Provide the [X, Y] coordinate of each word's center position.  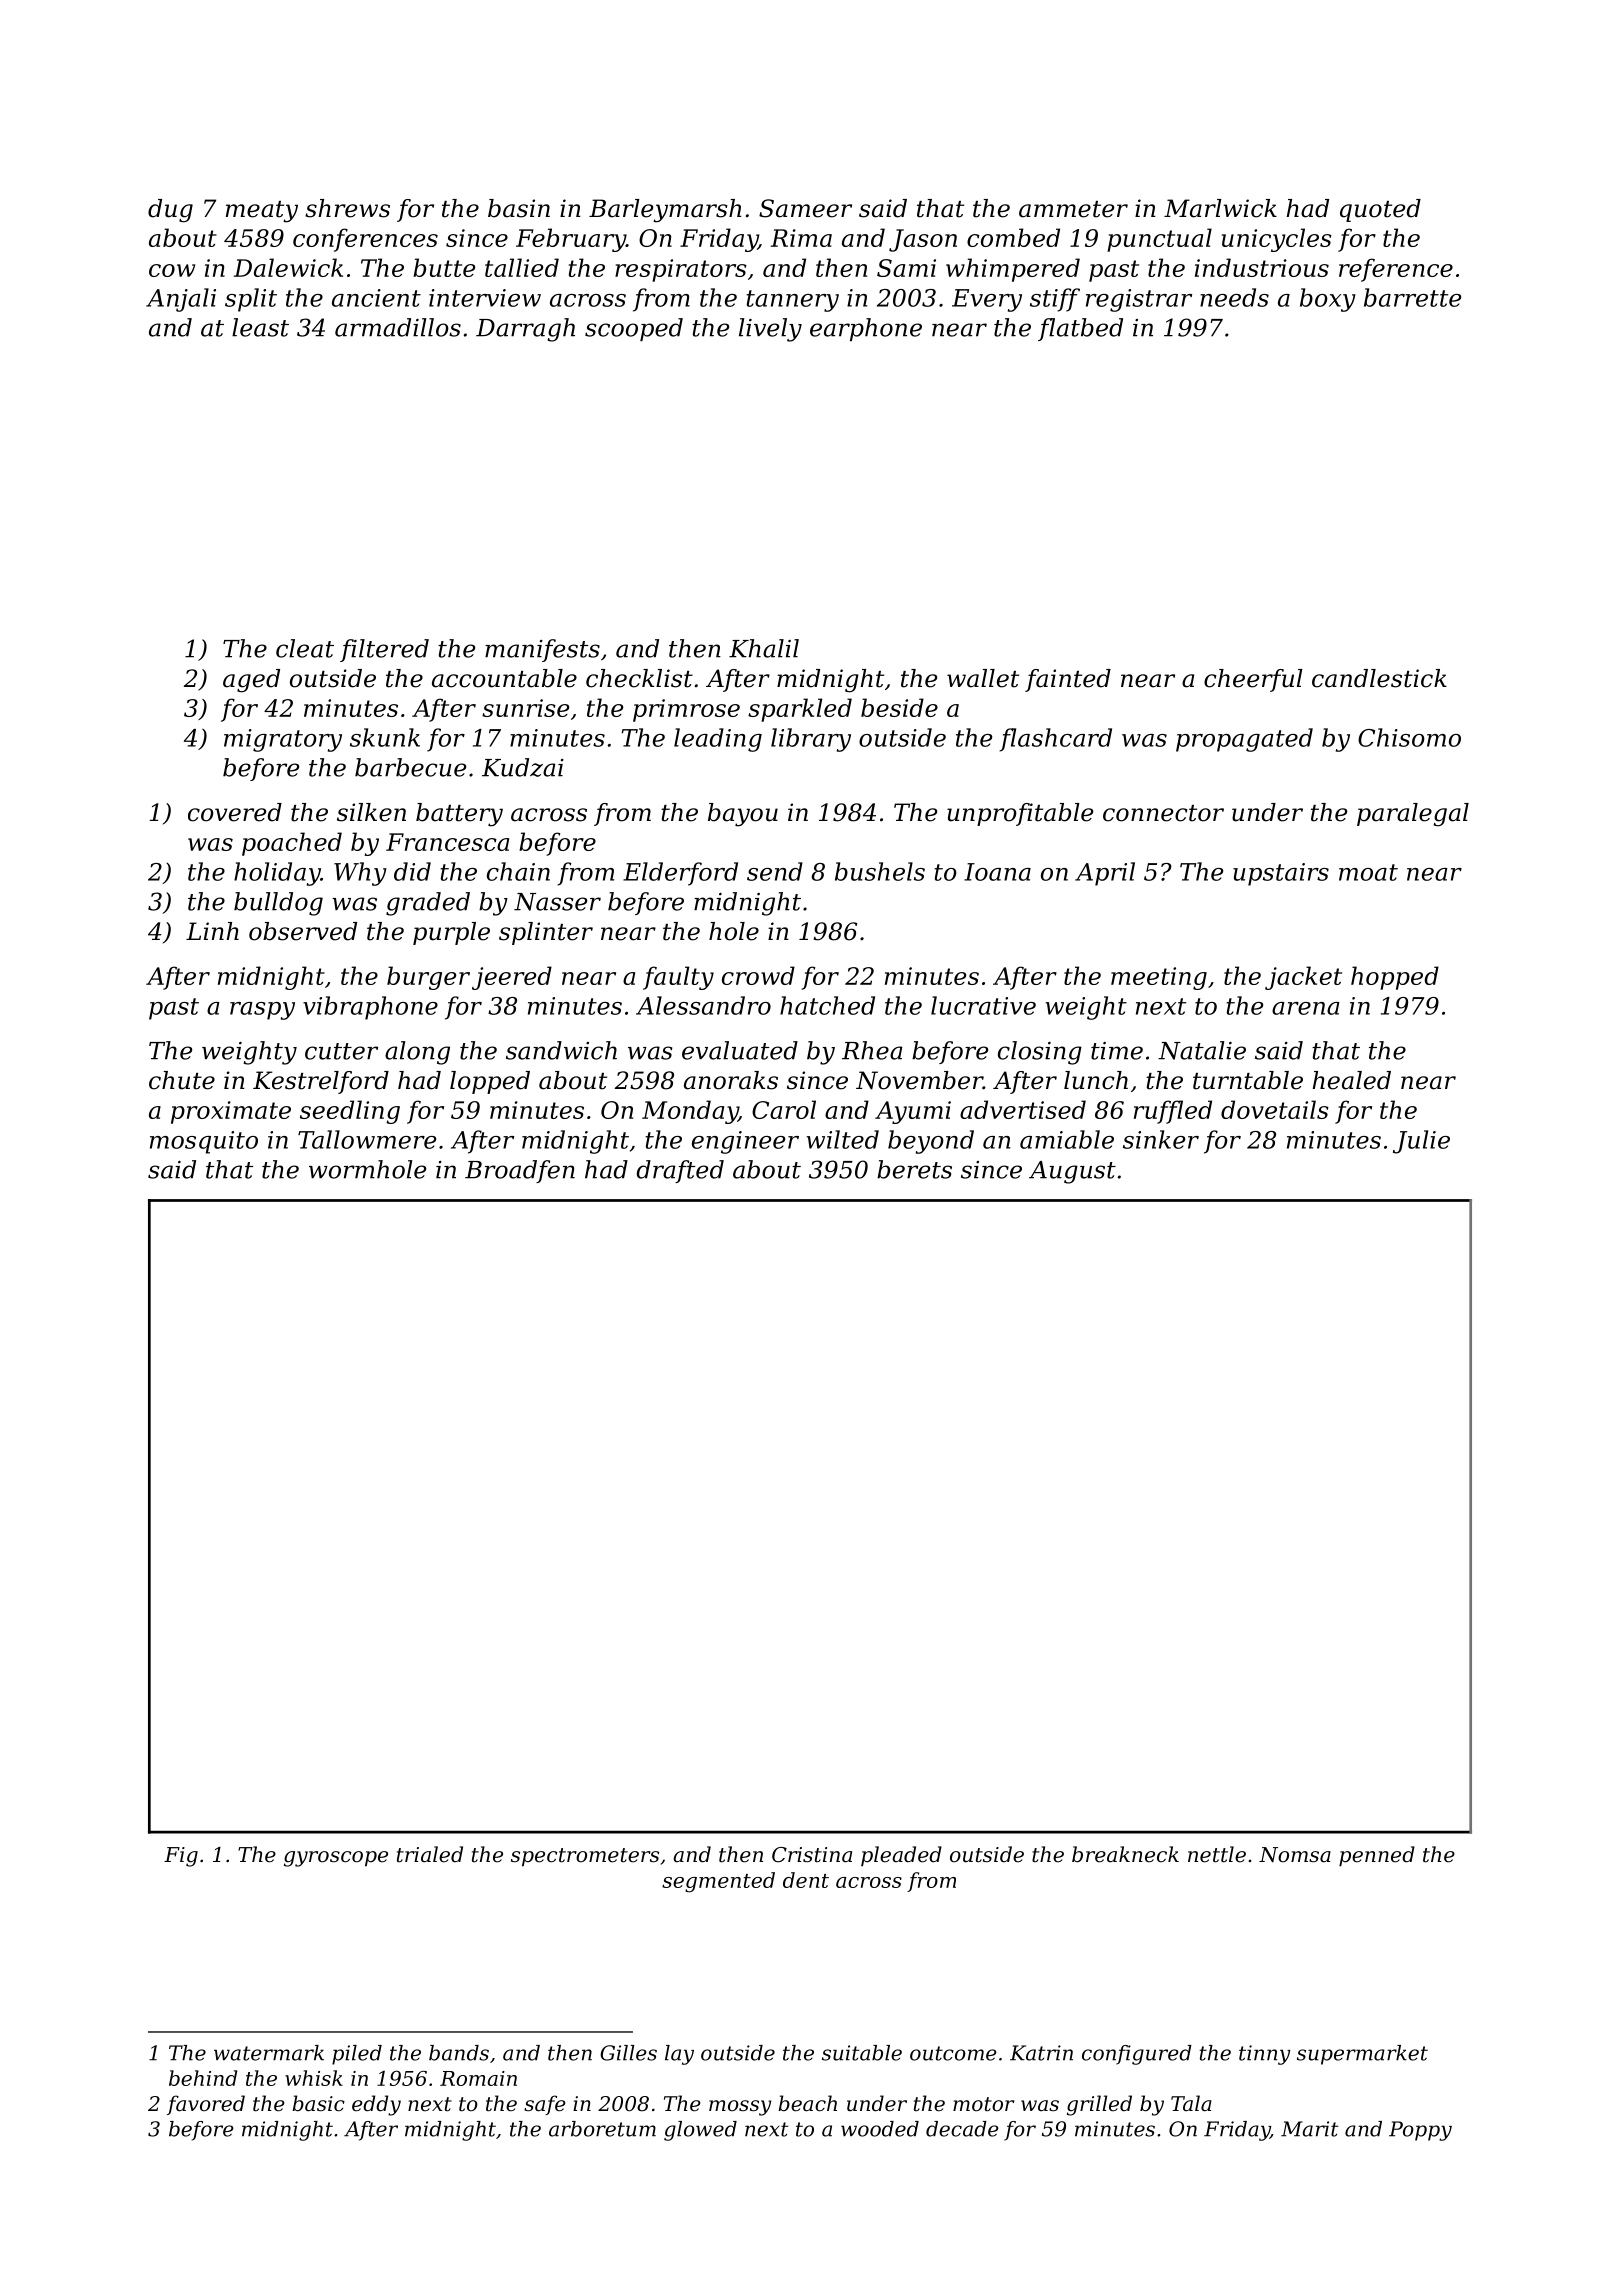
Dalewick [288, 267]
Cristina [812, 1855]
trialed [430, 1854]
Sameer [805, 208]
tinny [1265, 2055]
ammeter [1073, 209]
